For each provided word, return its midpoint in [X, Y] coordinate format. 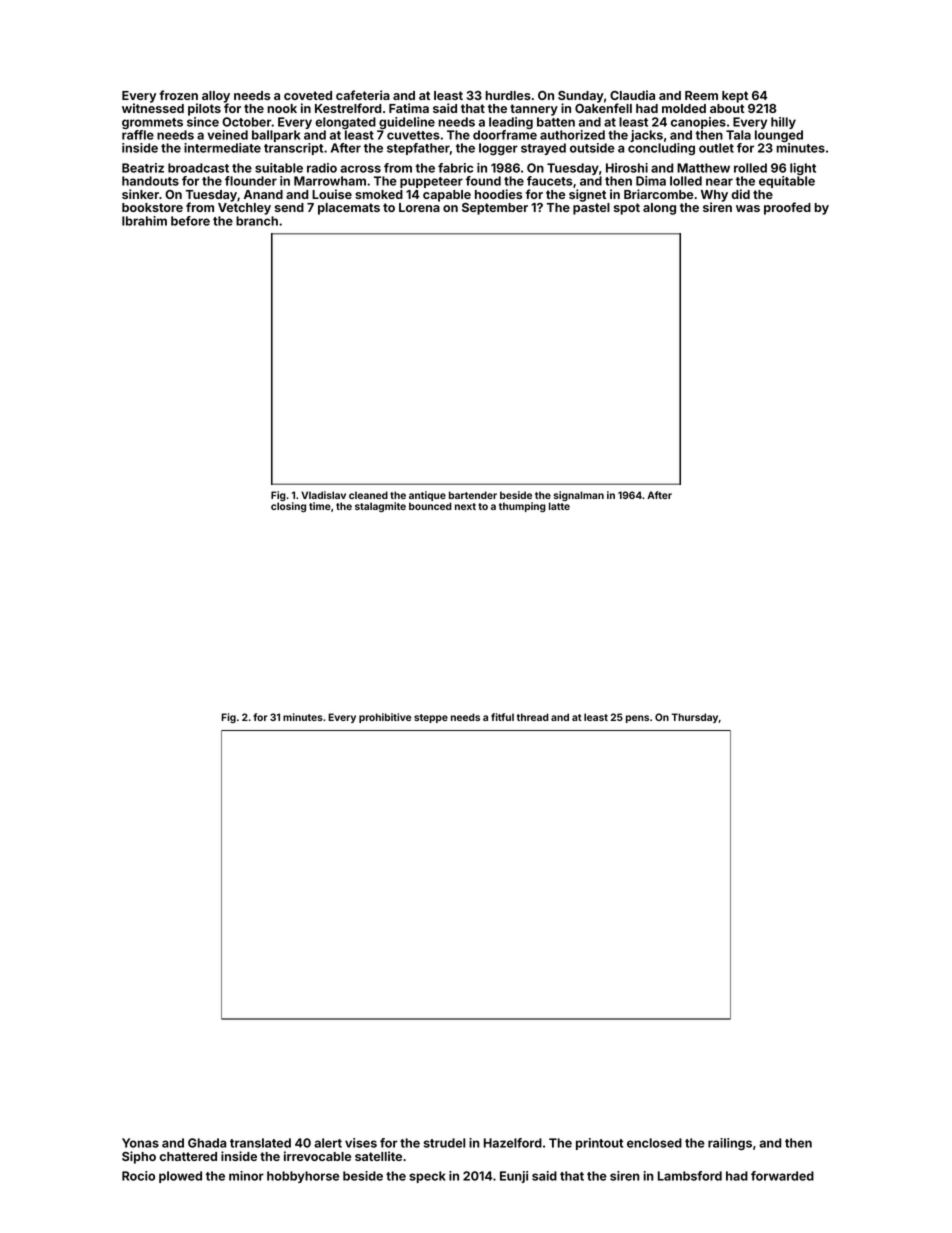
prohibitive [385, 718]
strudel [445, 1143]
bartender [473, 495]
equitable [787, 182]
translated [260, 1143]
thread [533, 717]
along [659, 209]
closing [288, 507]
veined [227, 135]
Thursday [695, 718]
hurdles [508, 95]
